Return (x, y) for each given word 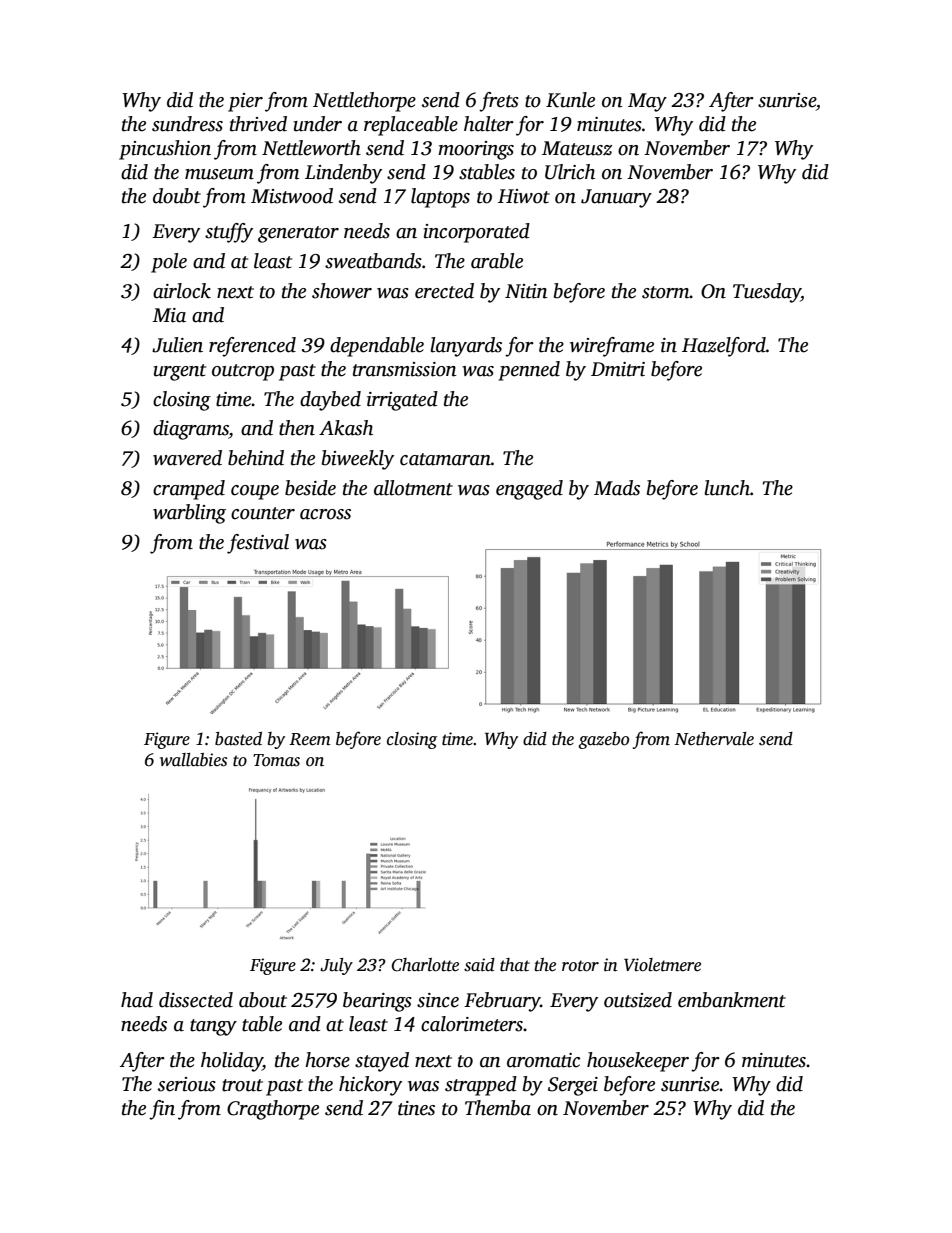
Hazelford (724, 347)
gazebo (603, 740)
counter (263, 513)
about (263, 1000)
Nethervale (714, 739)
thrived (258, 124)
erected (444, 291)
